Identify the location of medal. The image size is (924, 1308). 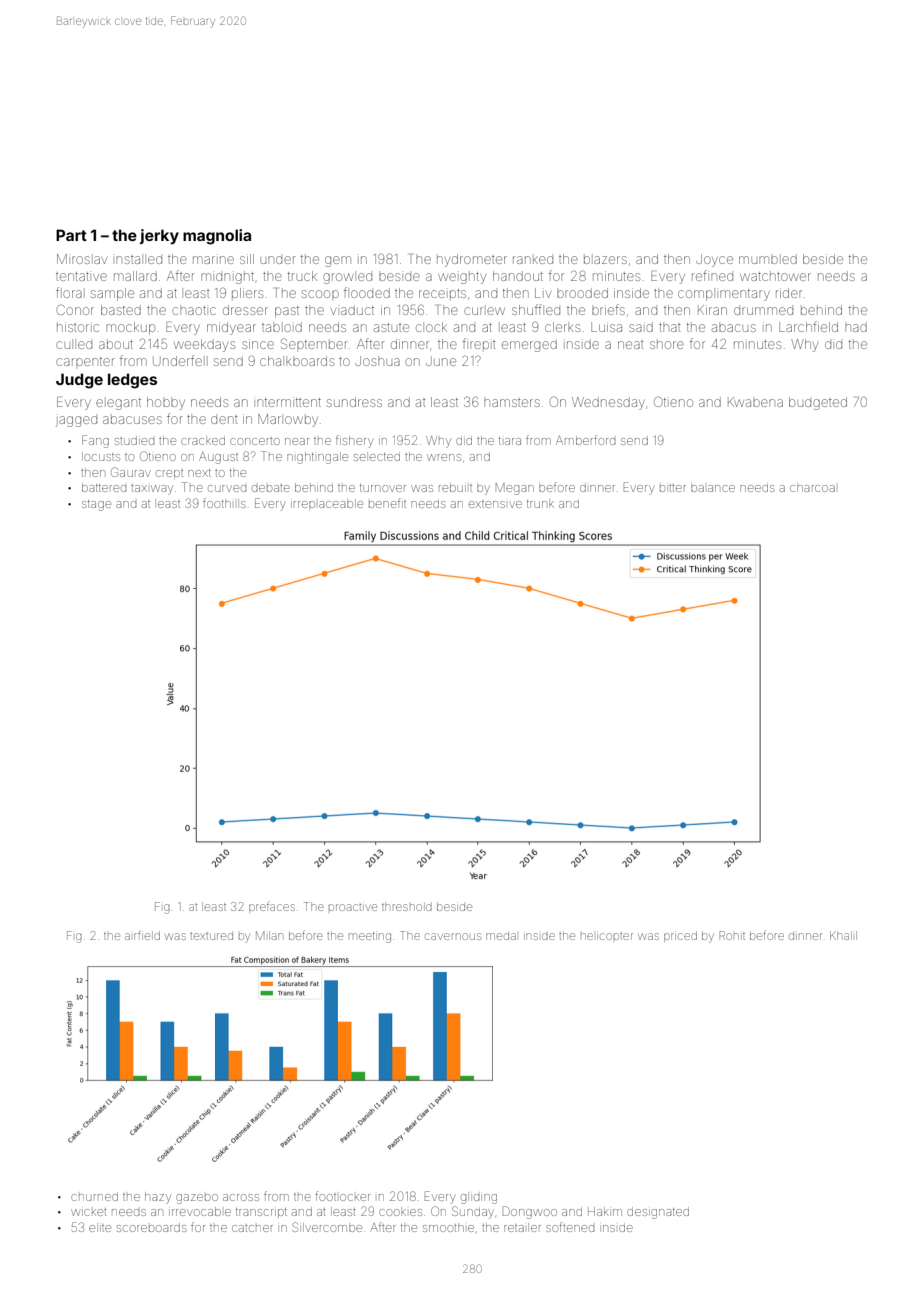
(501, 936).
